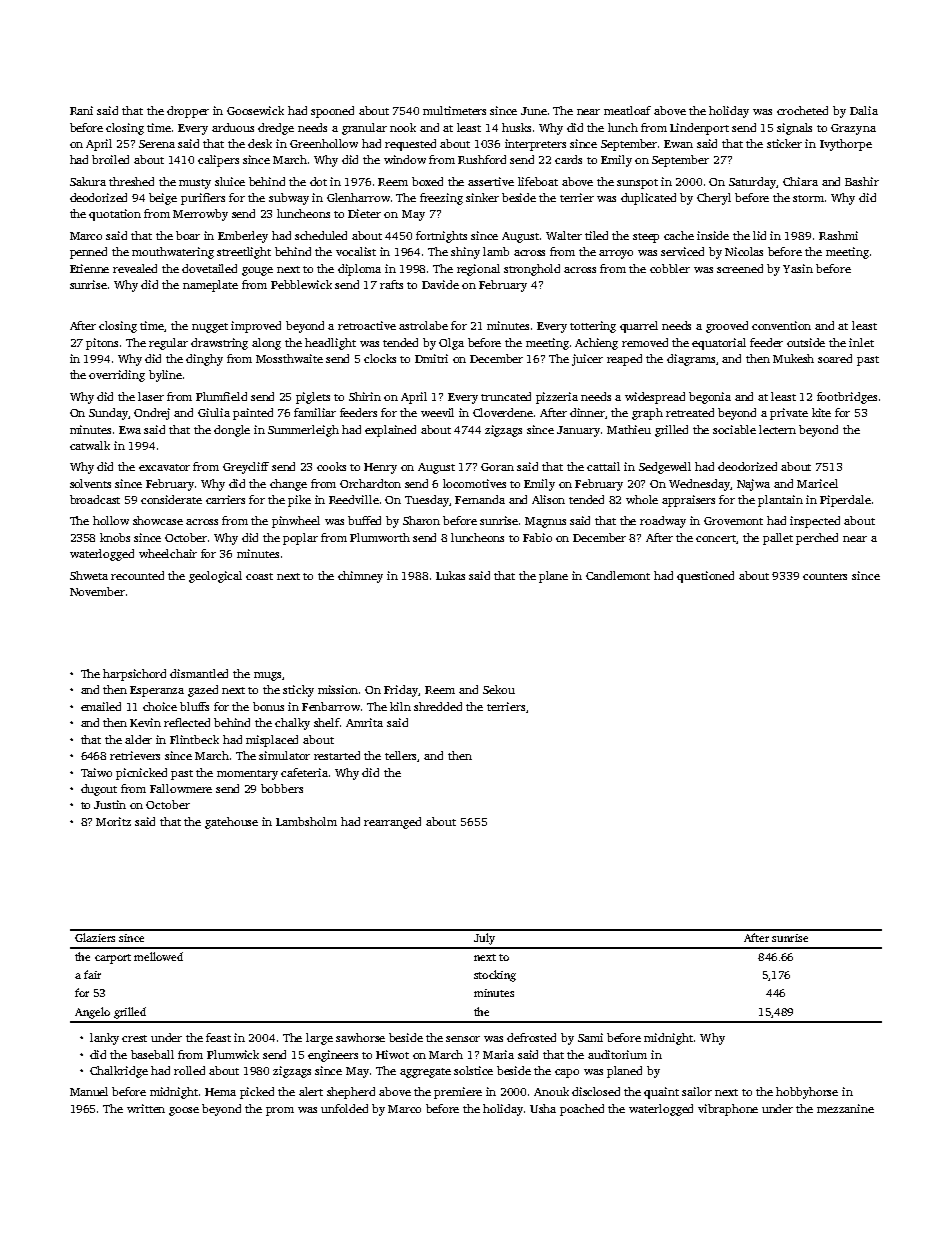 This screenshot has height=1233, width=952. Describe the element at coordinates (300, 539) in the screenshot. I see `poplar` at that location.
